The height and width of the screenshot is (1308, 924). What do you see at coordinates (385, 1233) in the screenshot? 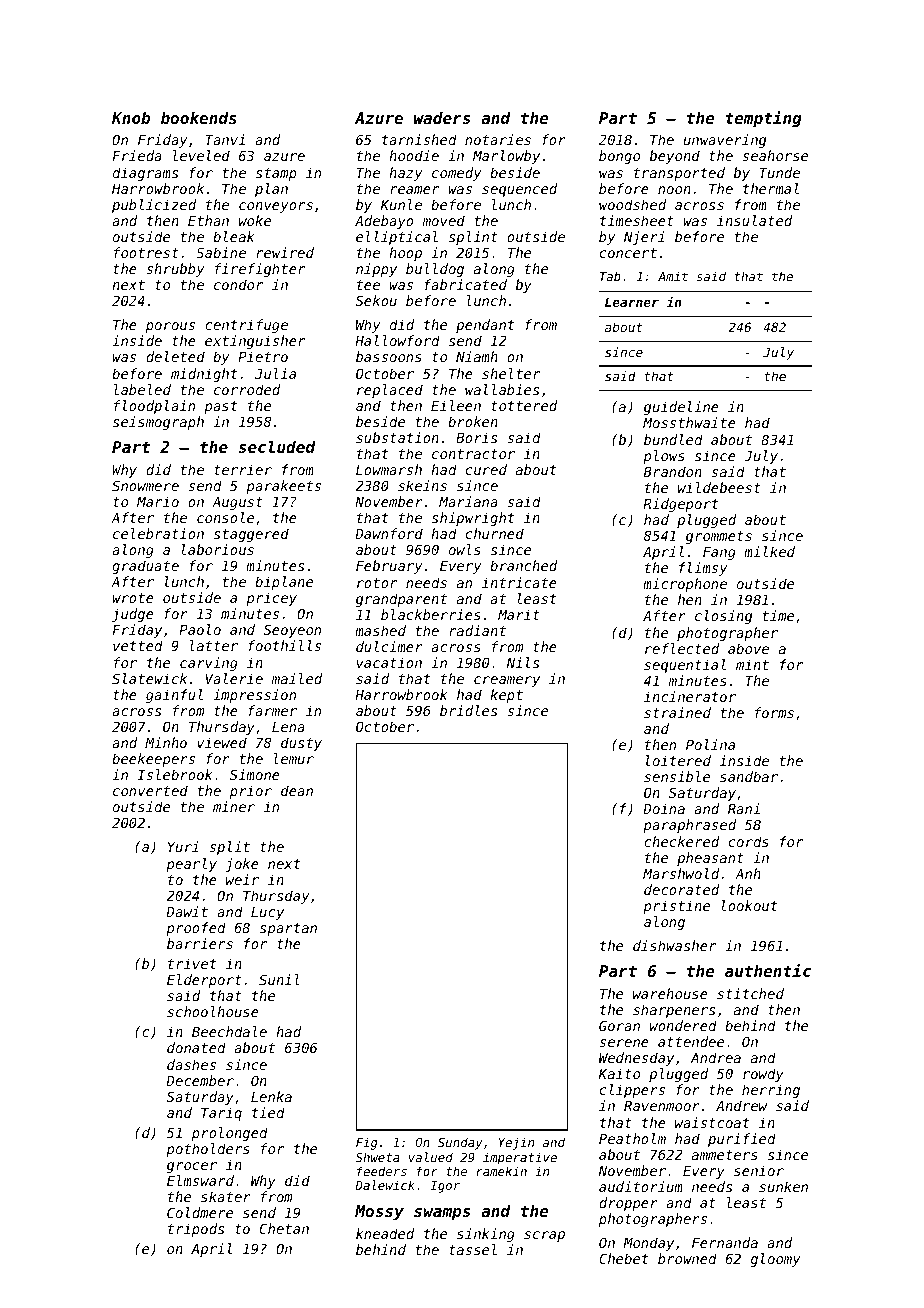
I see `kneaded` at bounding box center [385, 1233].
